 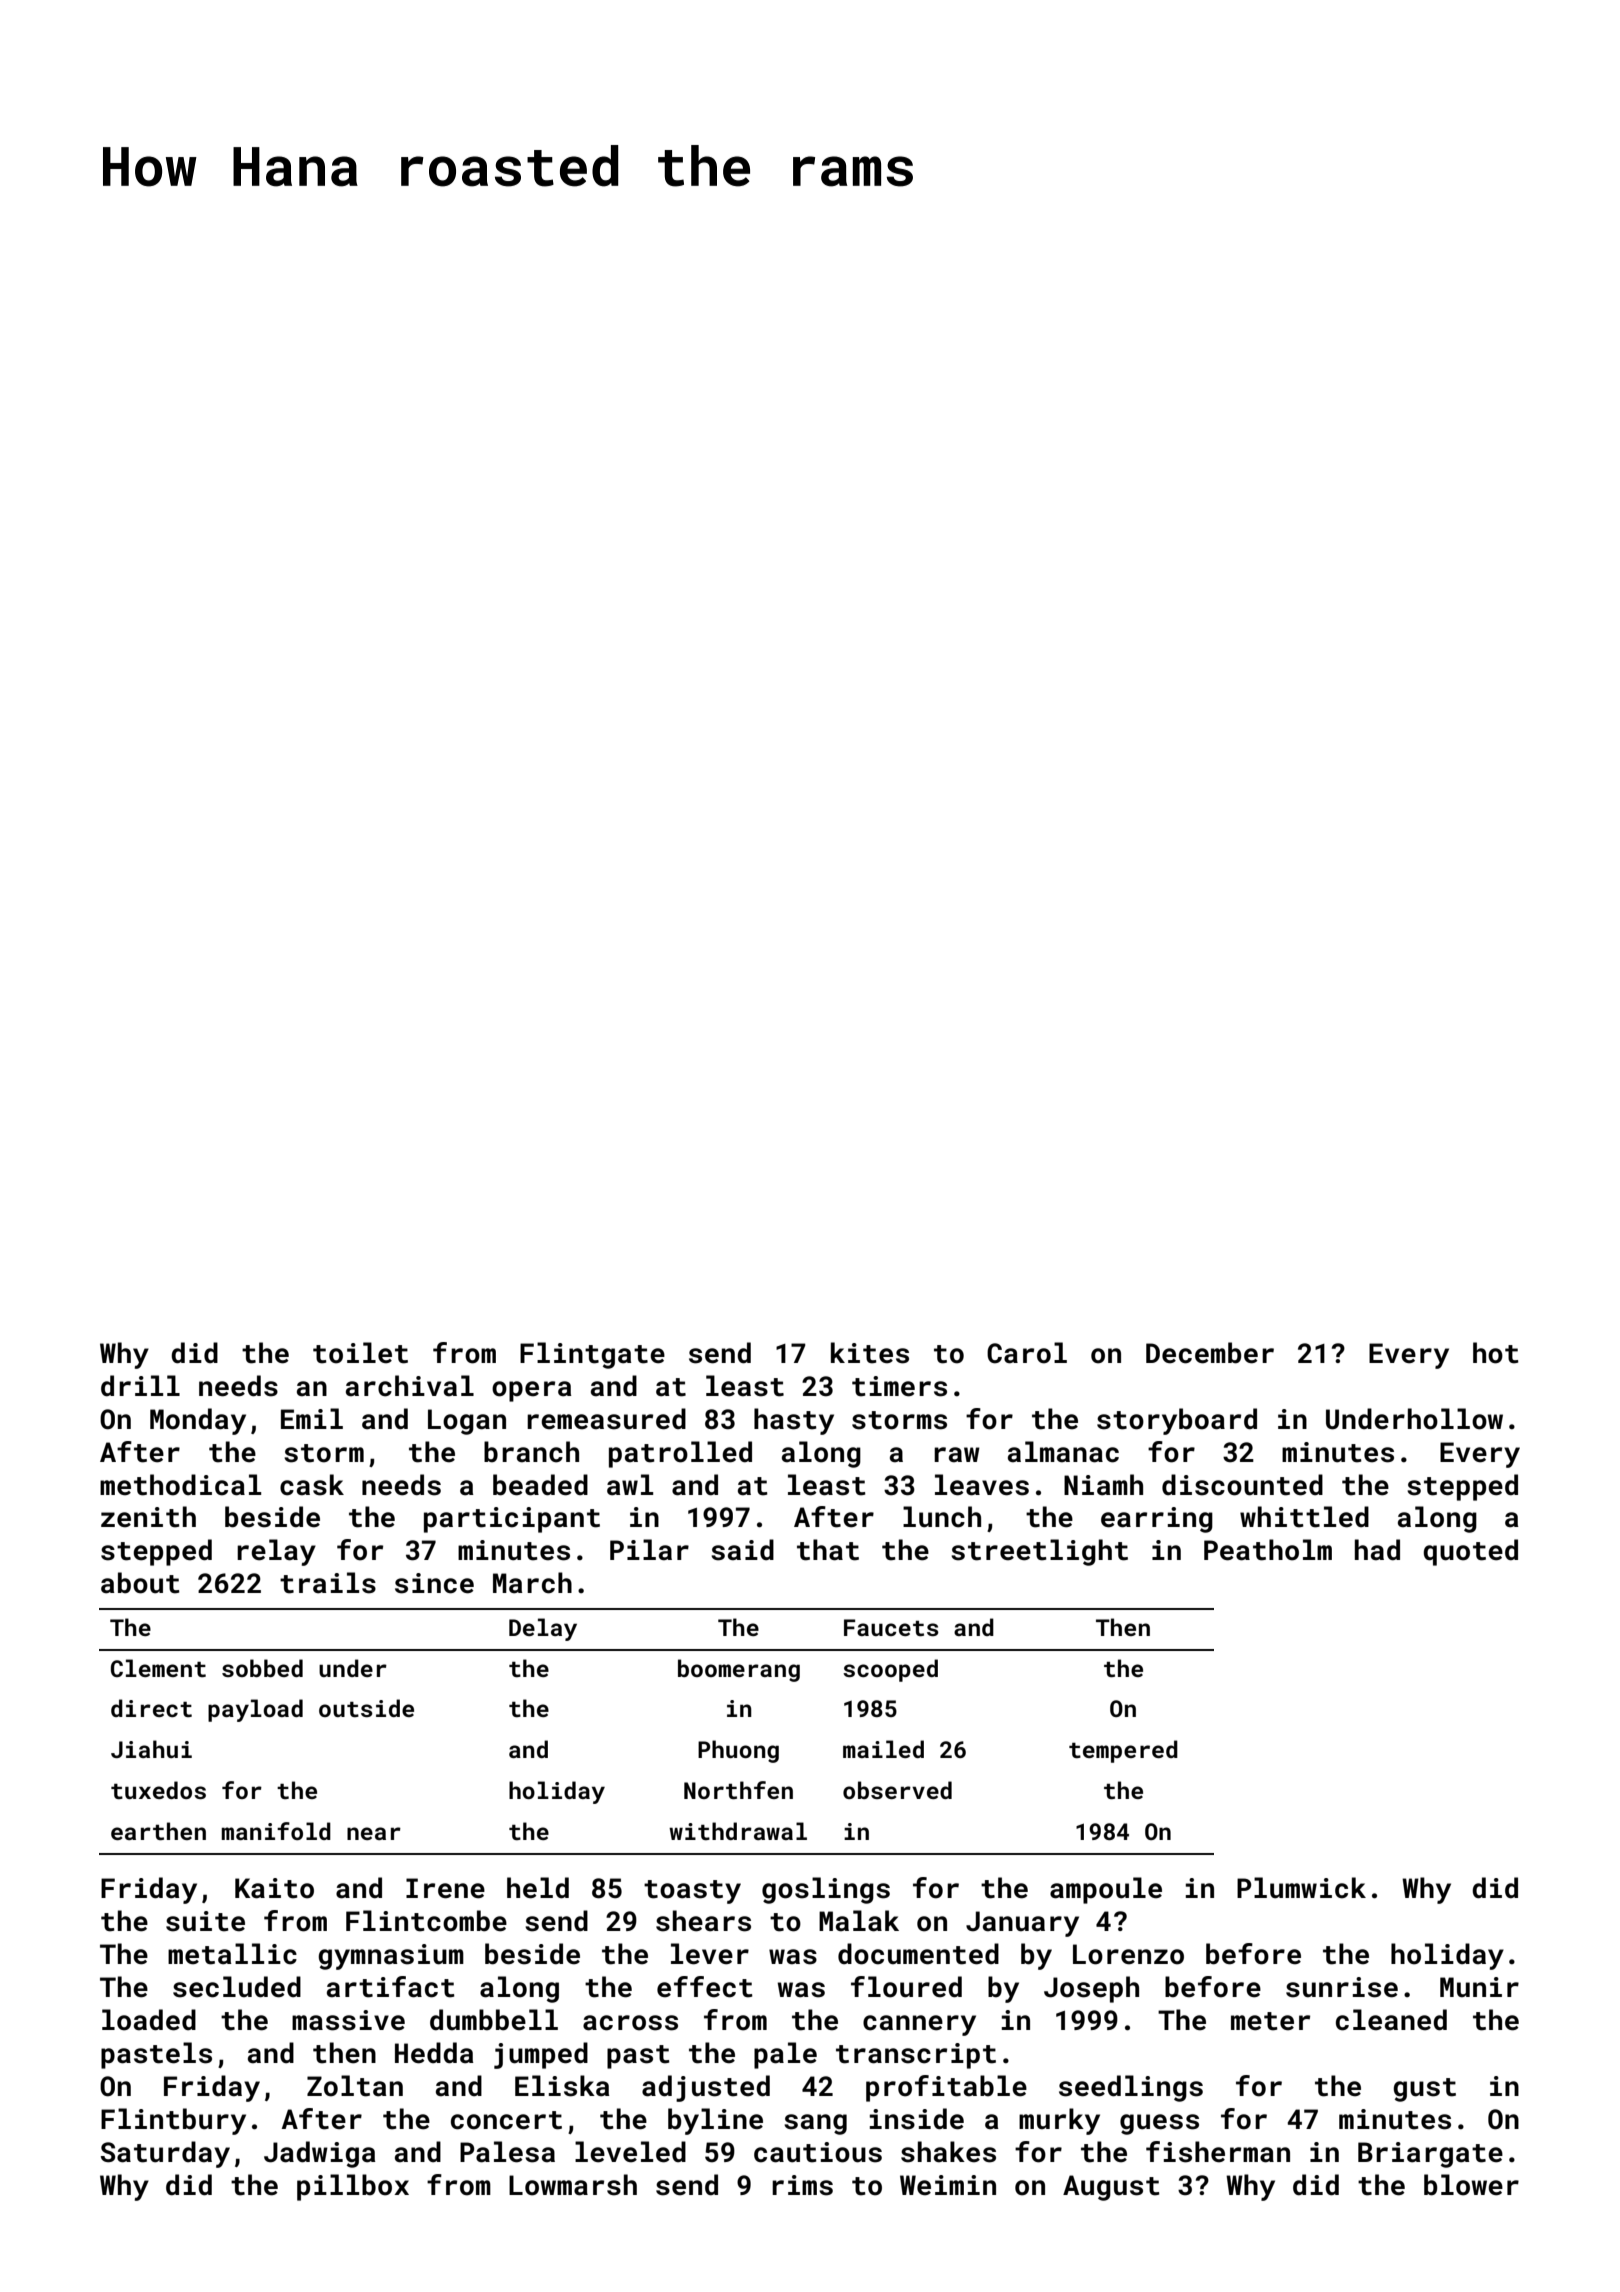 What do you see at coordinates (1210, 1353) in the screenshot?
I see `December` at bounding box center [1210, 1353].
